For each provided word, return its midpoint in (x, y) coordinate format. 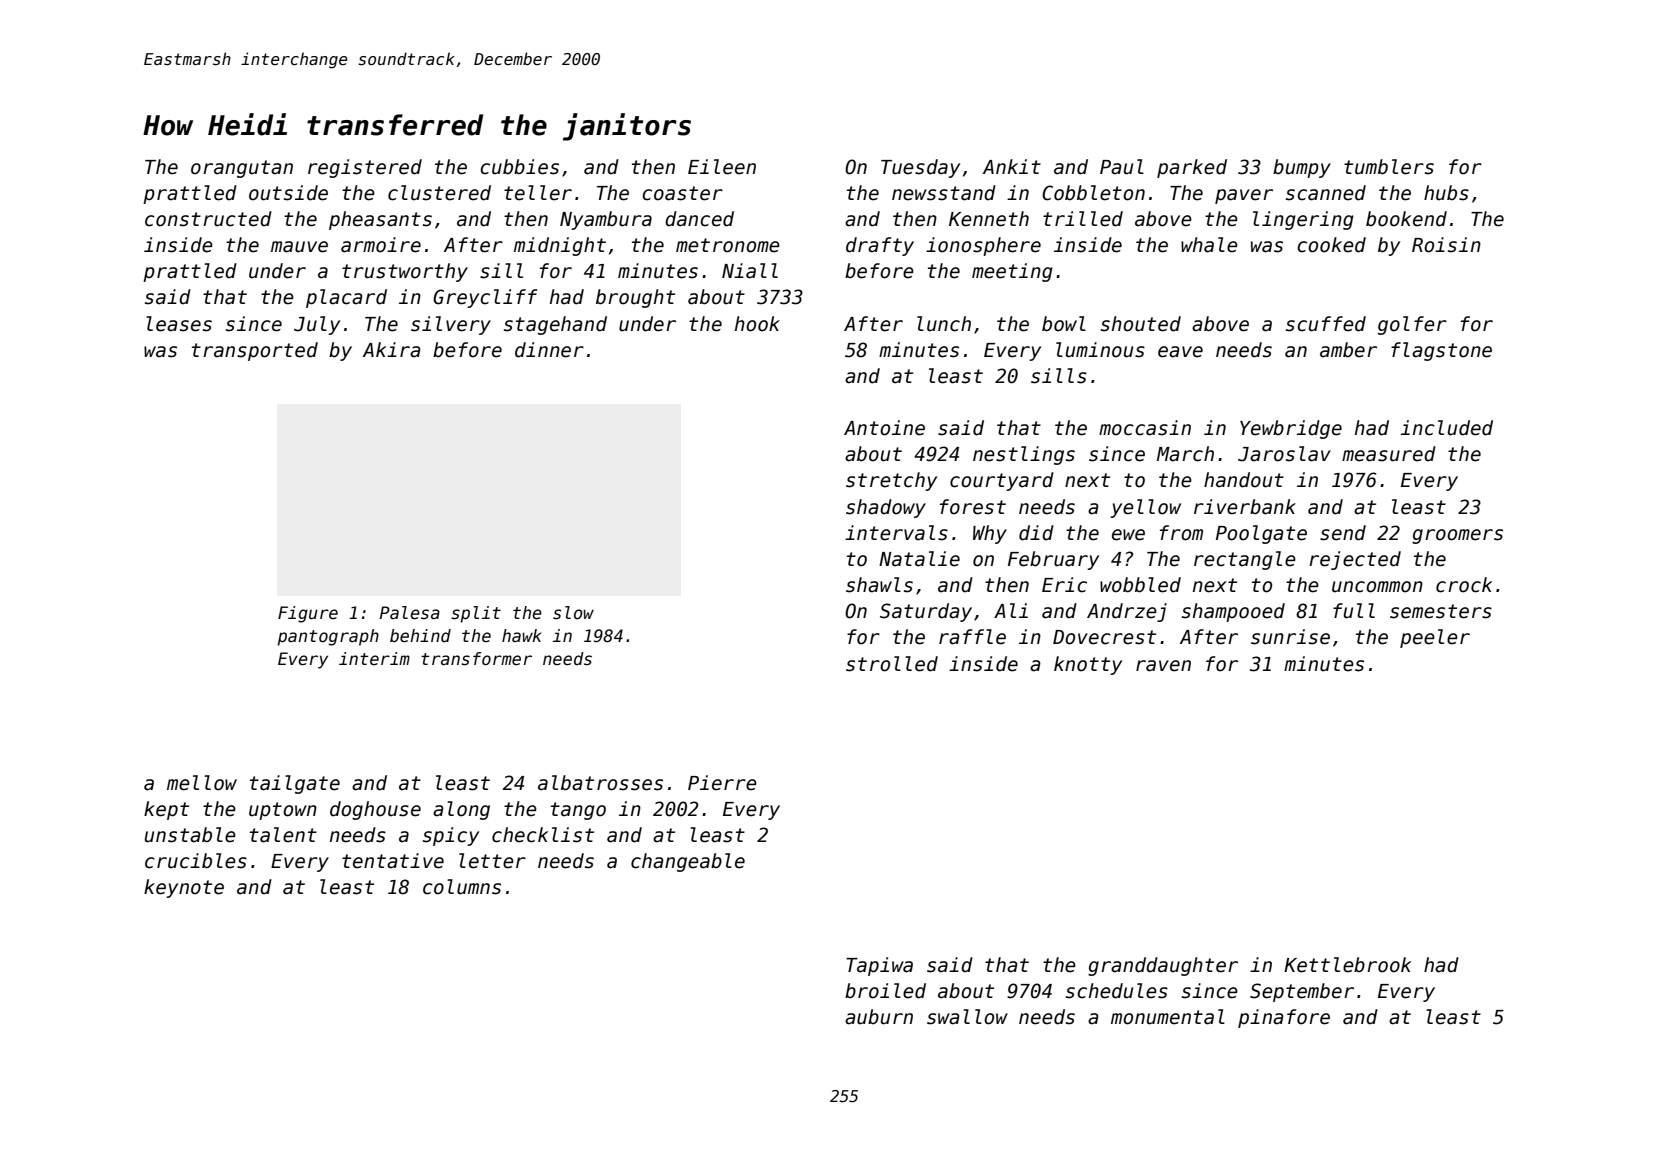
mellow (202, 783)
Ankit (1012, 166)
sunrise (1290, 637)
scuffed (1326, 324)
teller (538, 193)
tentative (393, 861)
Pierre (722, 783)
